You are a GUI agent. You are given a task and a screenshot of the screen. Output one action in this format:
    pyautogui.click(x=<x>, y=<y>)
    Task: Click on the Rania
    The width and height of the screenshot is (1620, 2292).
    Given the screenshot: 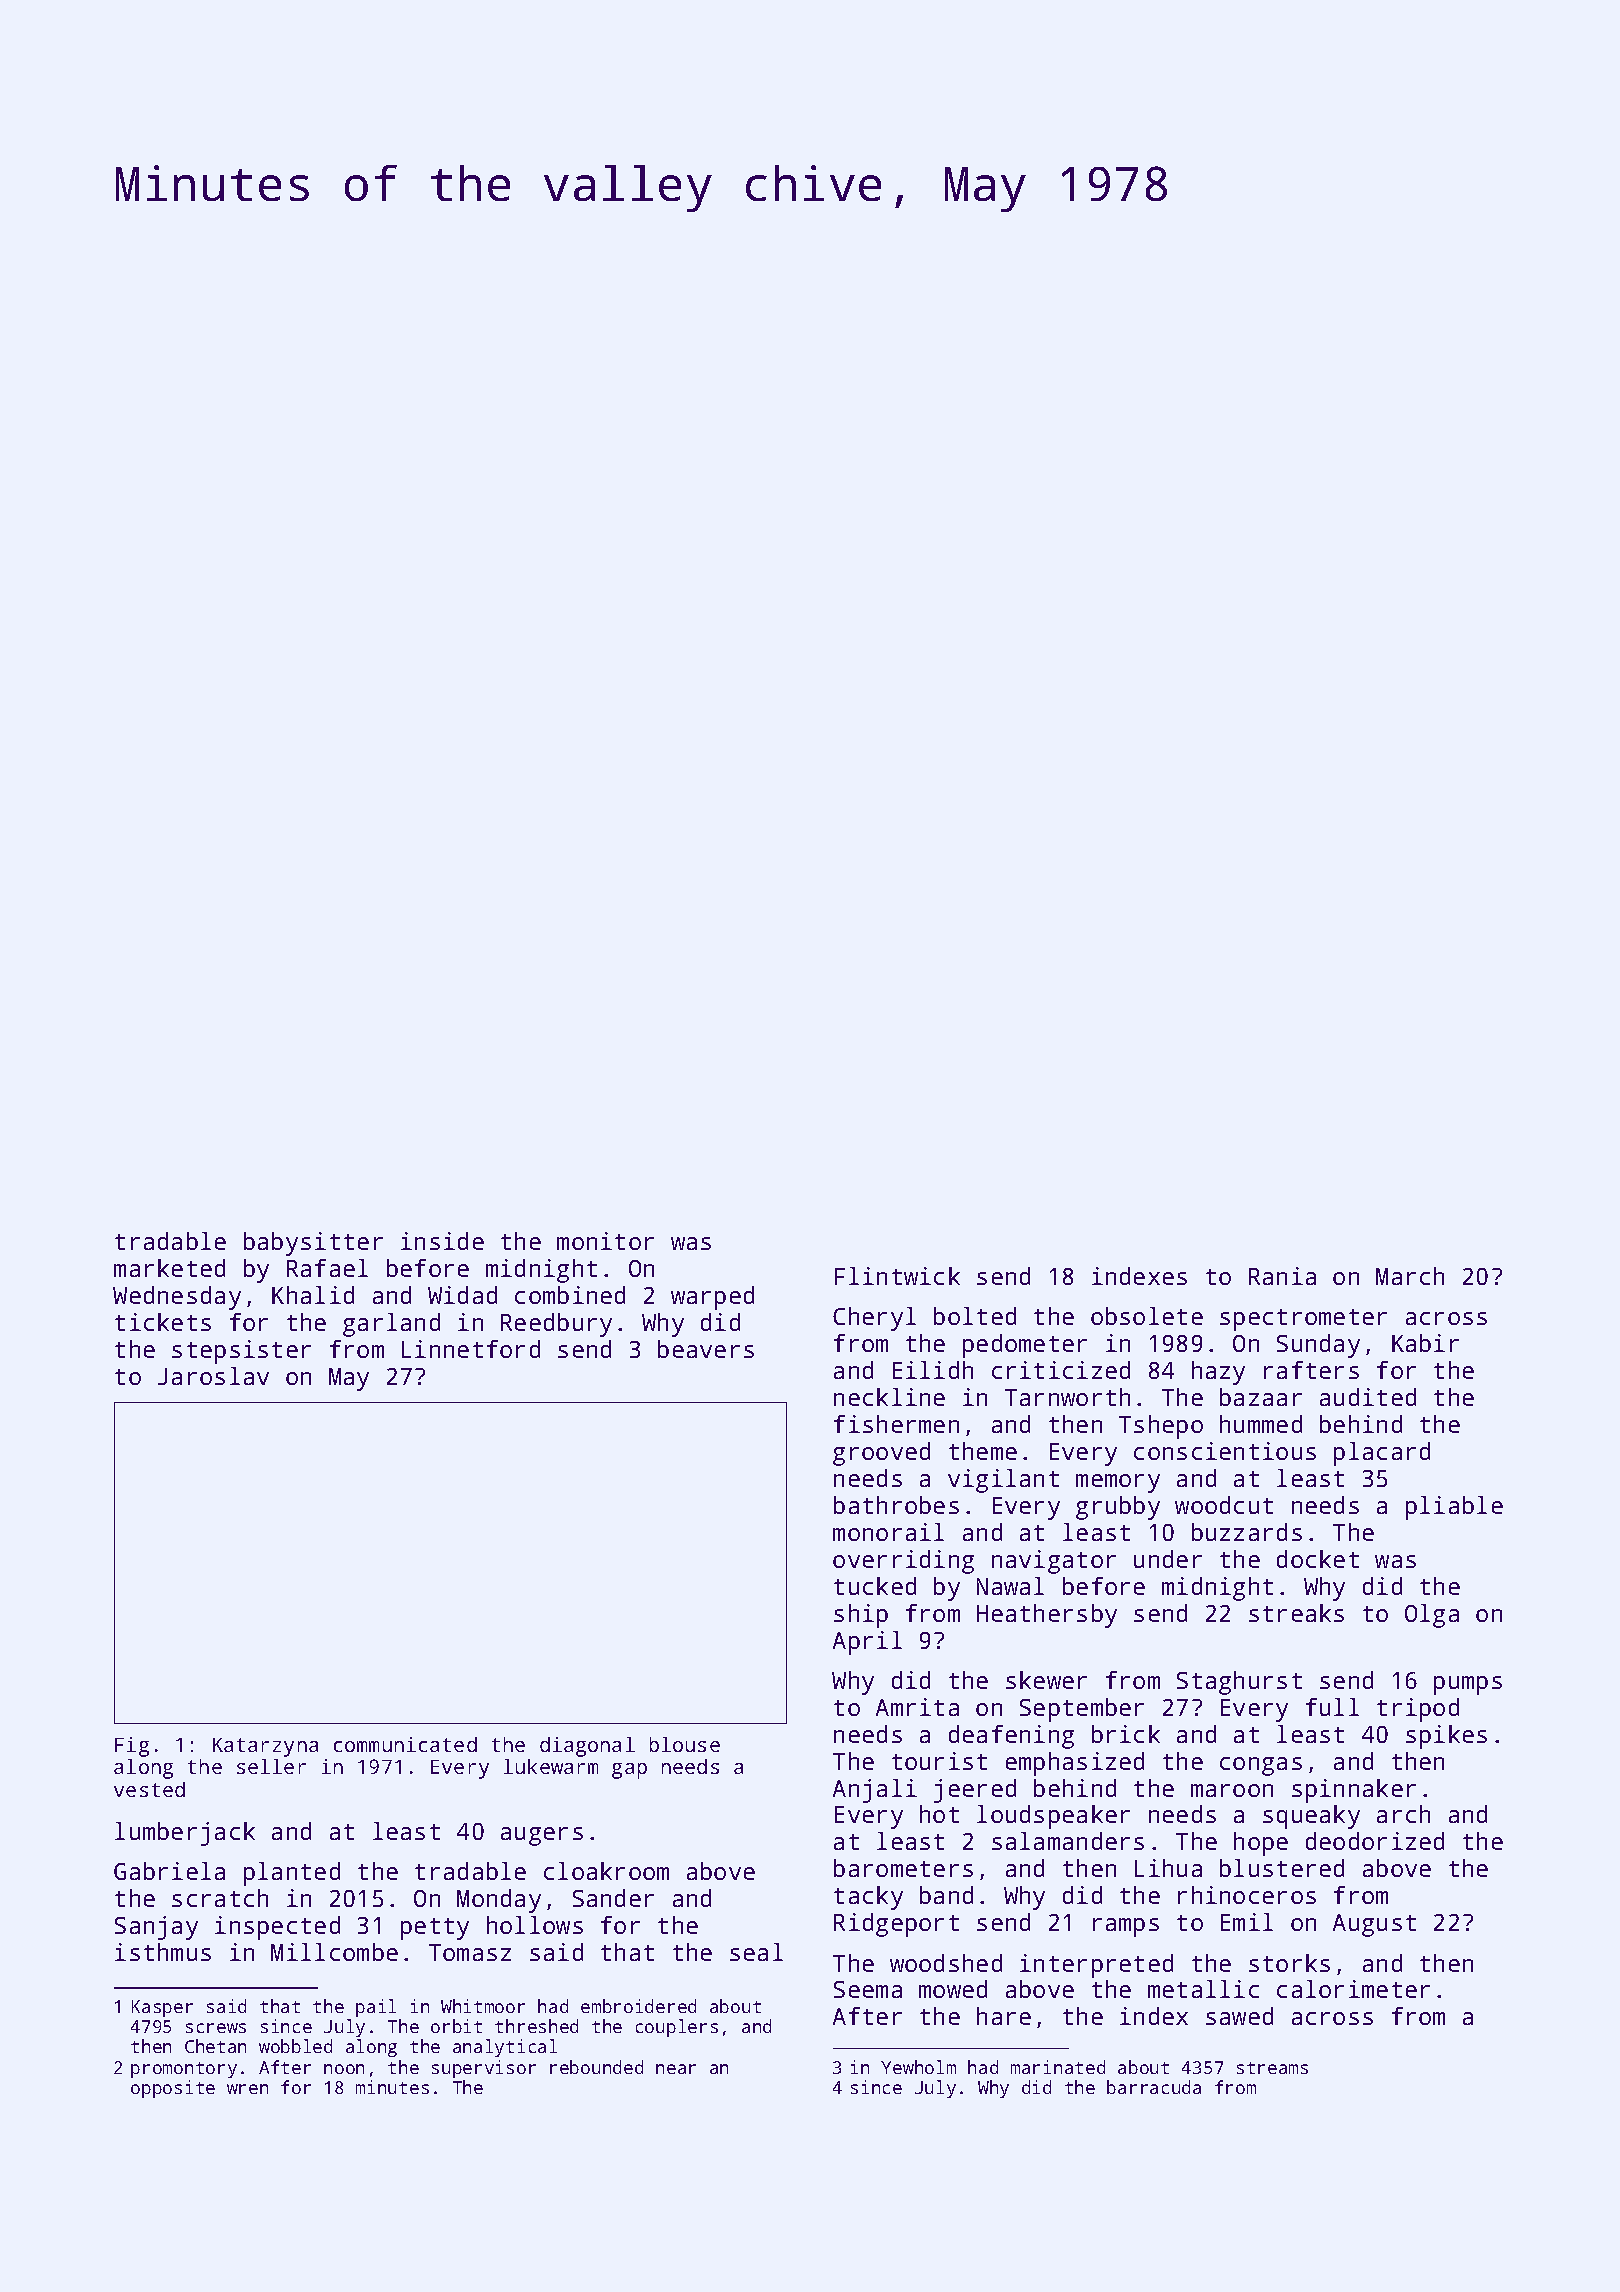 What is the action you would take?
    pyautogui.click(x=1282, y=1276)
